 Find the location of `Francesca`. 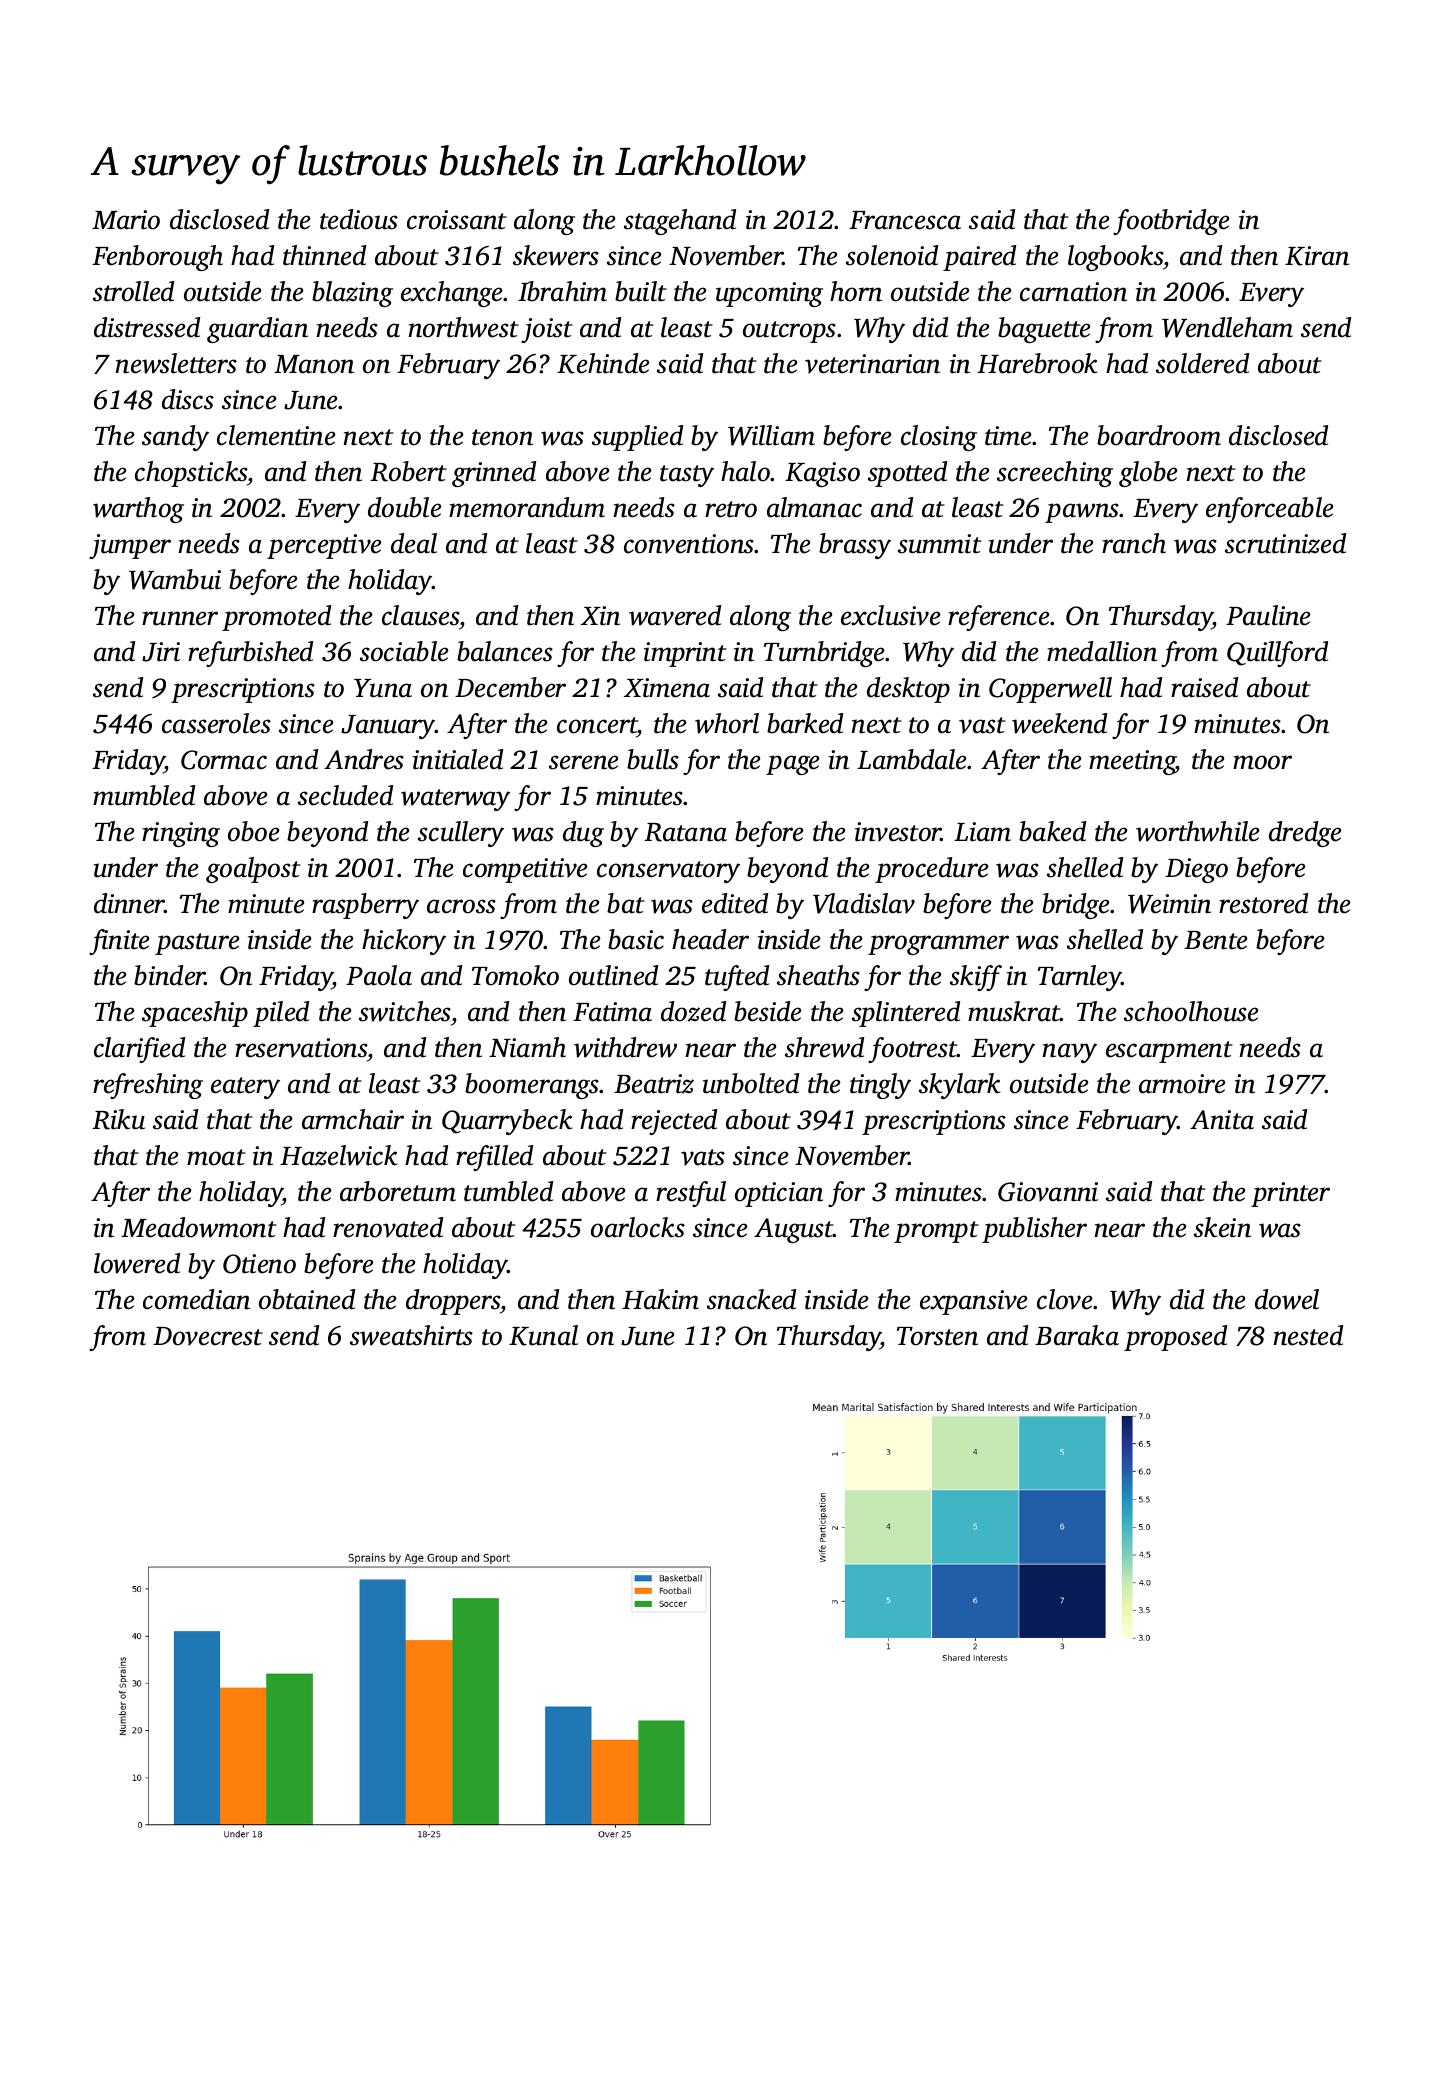

Francesca is located at coordinates (905, 220).
